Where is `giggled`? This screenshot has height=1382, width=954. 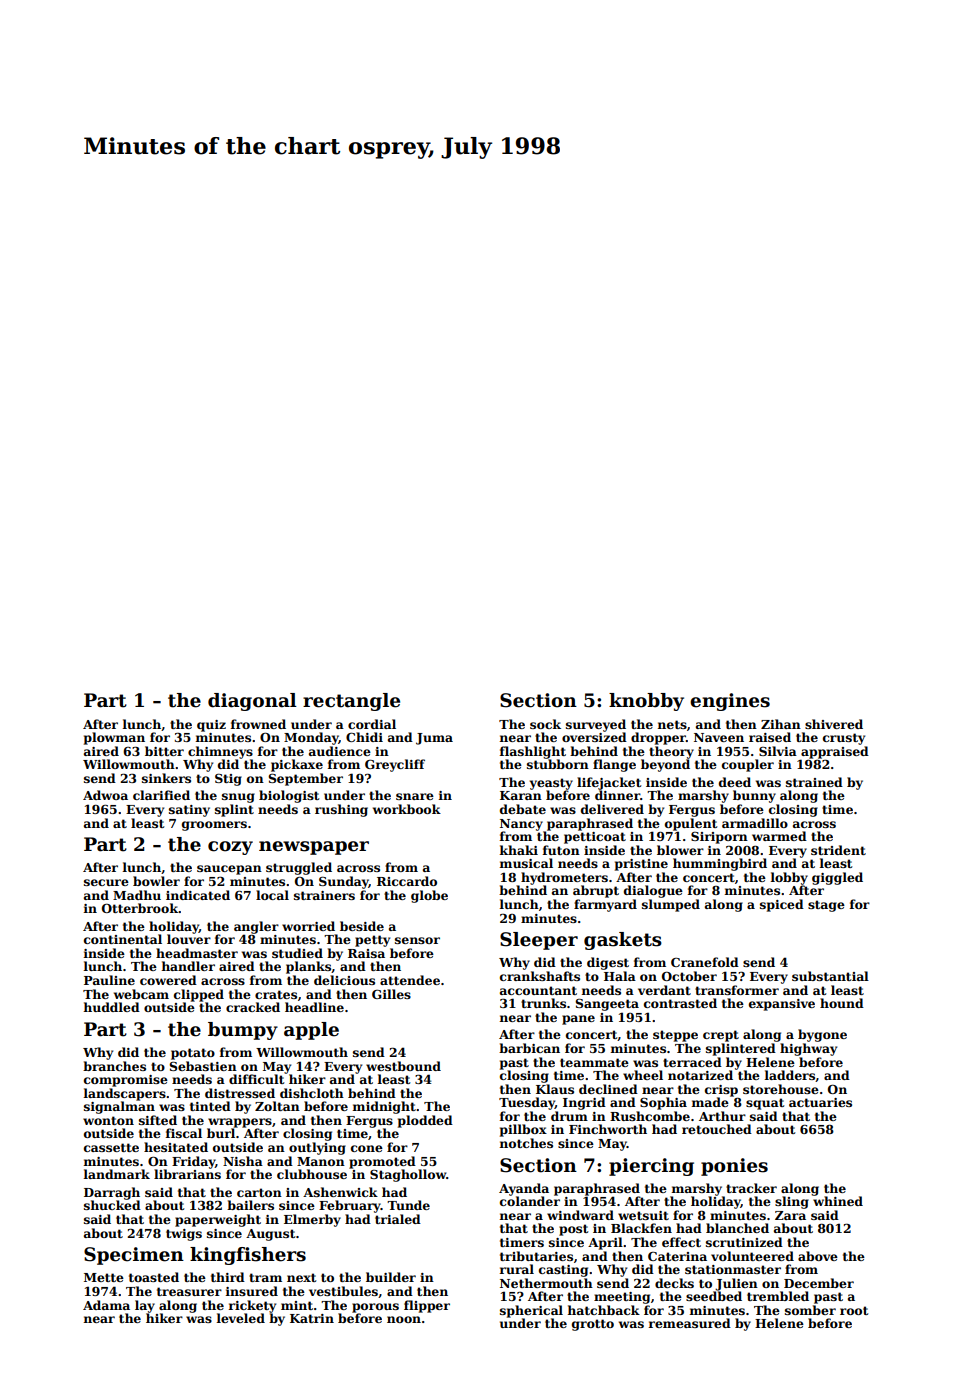
giggled is located at coordinates (837, 878).
